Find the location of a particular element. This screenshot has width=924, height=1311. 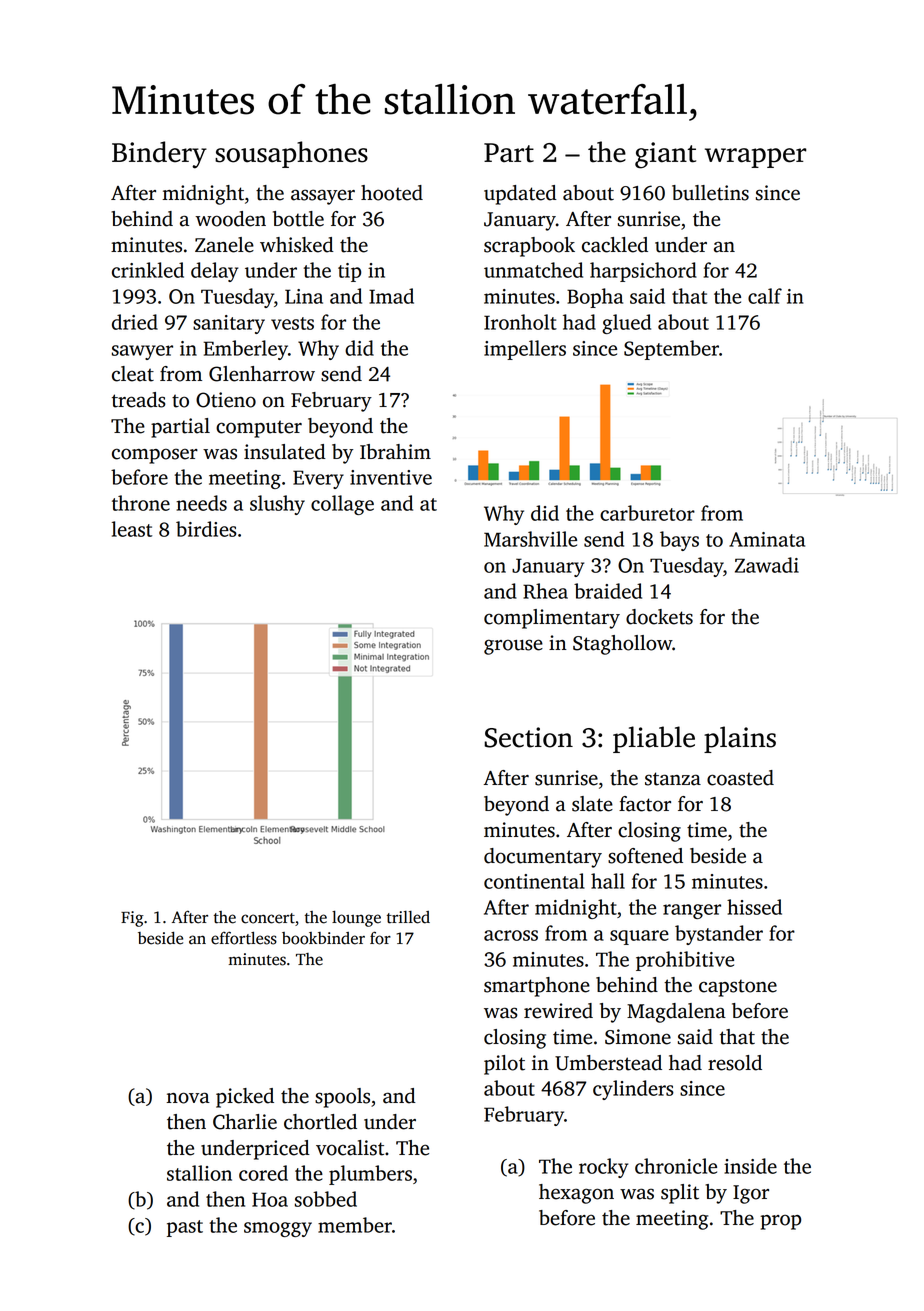

hooted is located at coordinates (392, 193).
